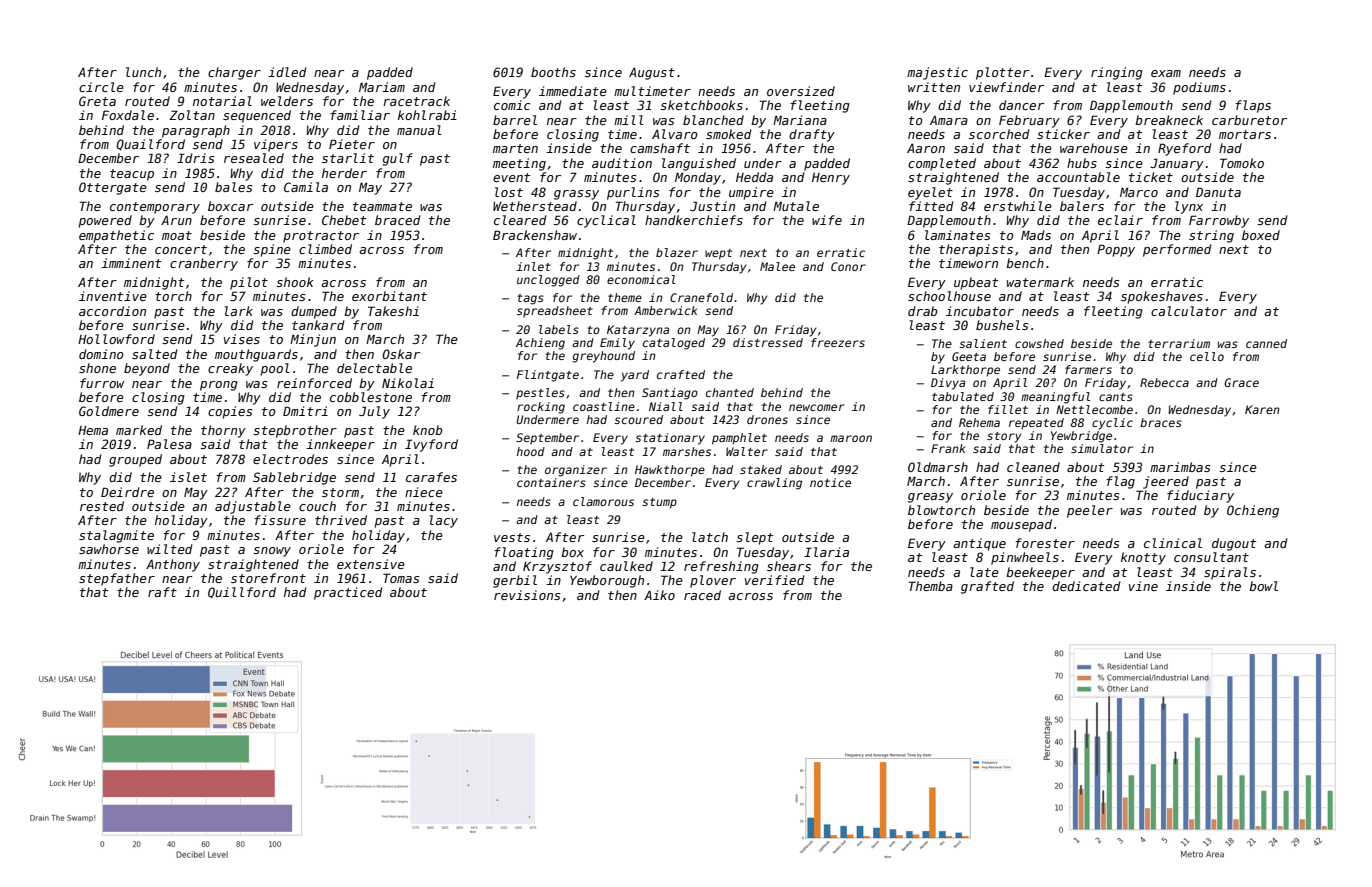  I want to click on Quillford, so click(242, 593).
